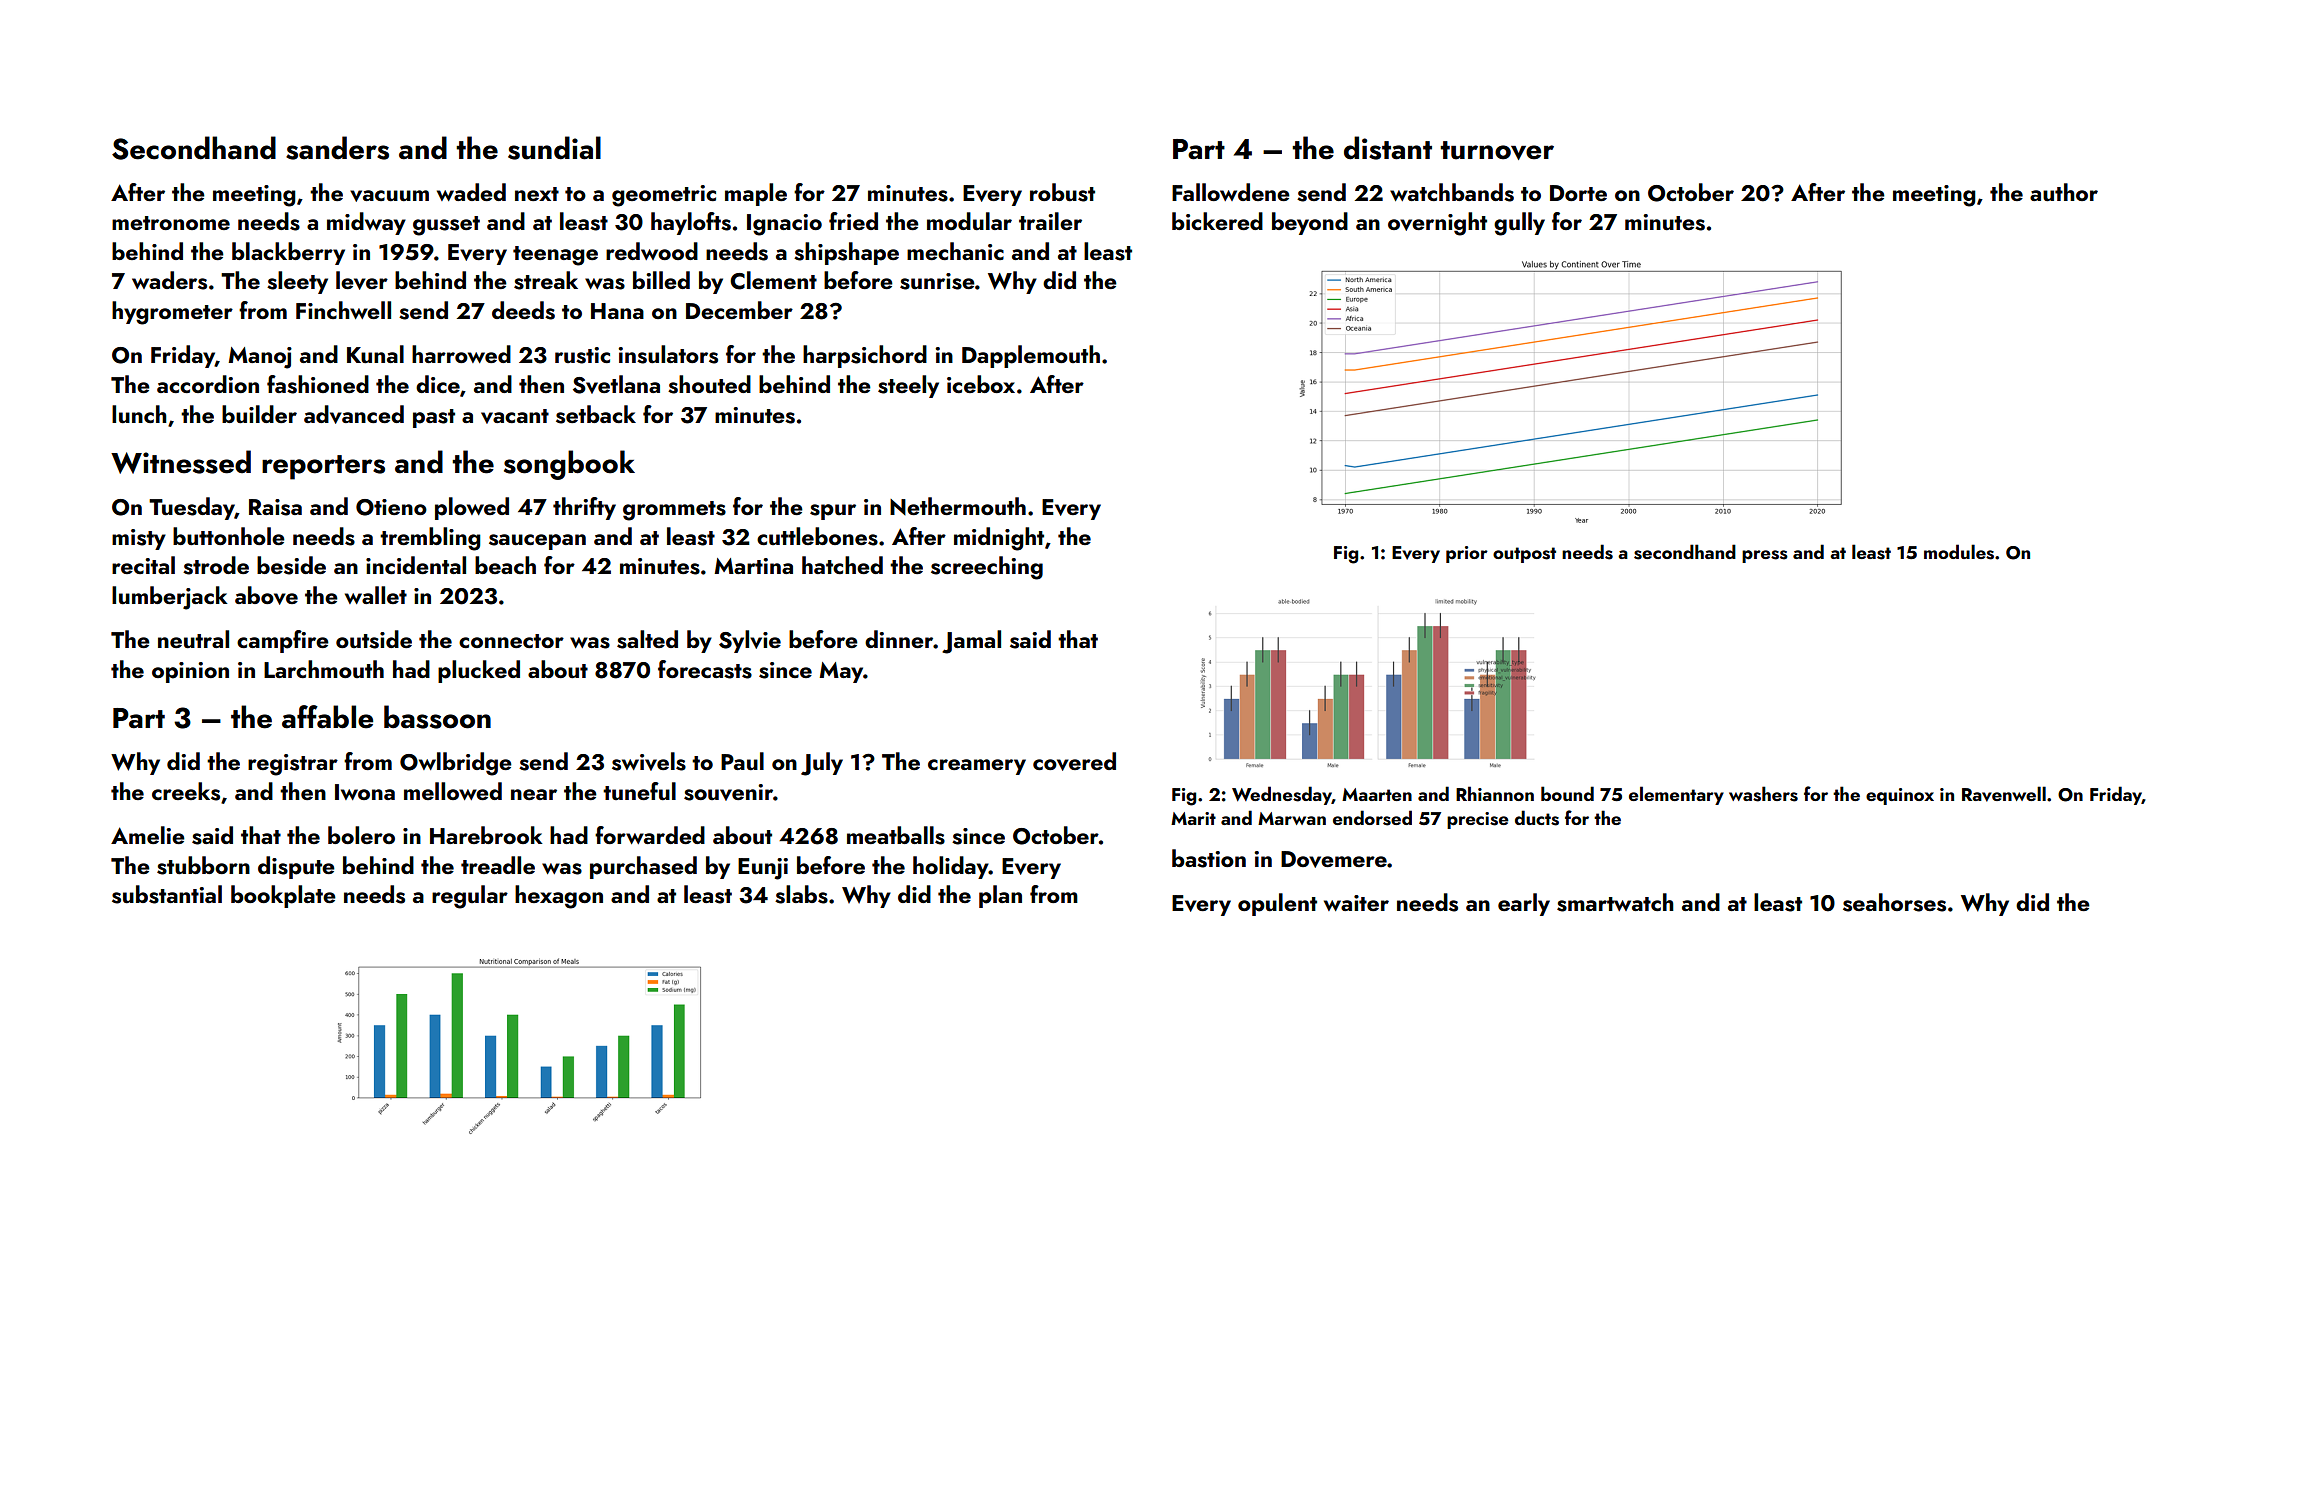 The image size is (2305, 1491). I want to click on sunrise, so click(937, 281).
